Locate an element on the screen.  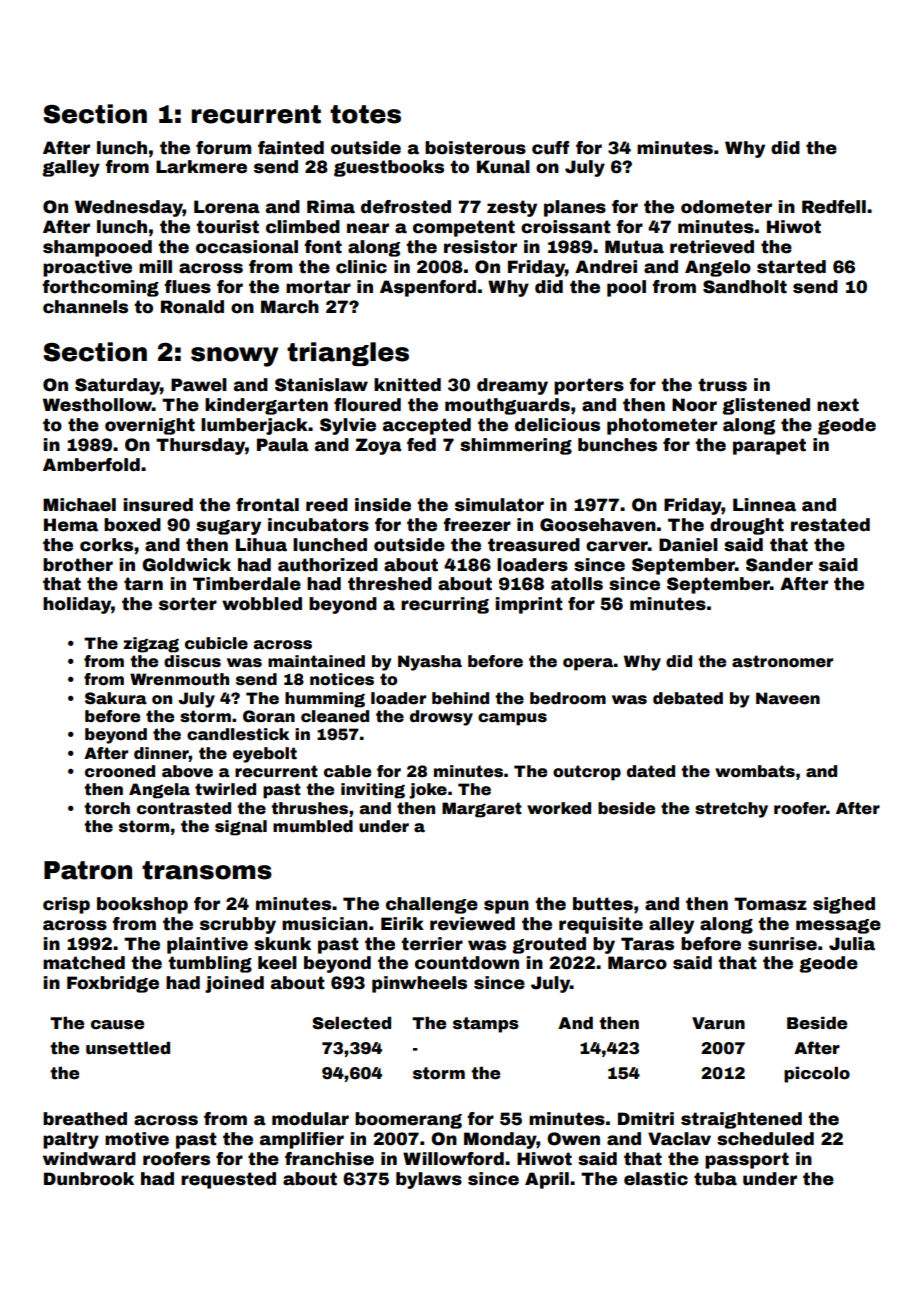
forum is located at coordinates (223, 148).
